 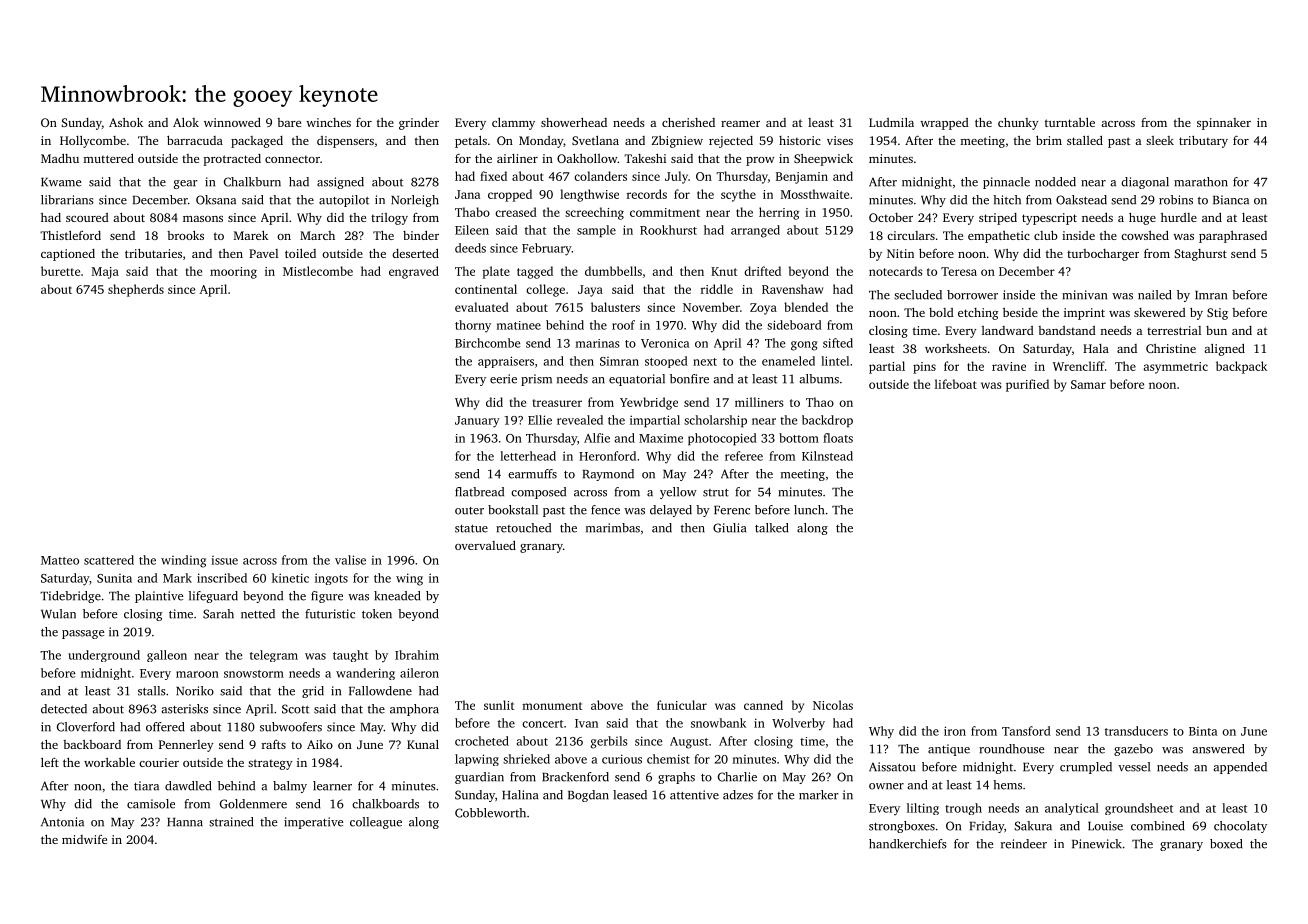 I want to click on matinee, so click(x=518, y=325).
